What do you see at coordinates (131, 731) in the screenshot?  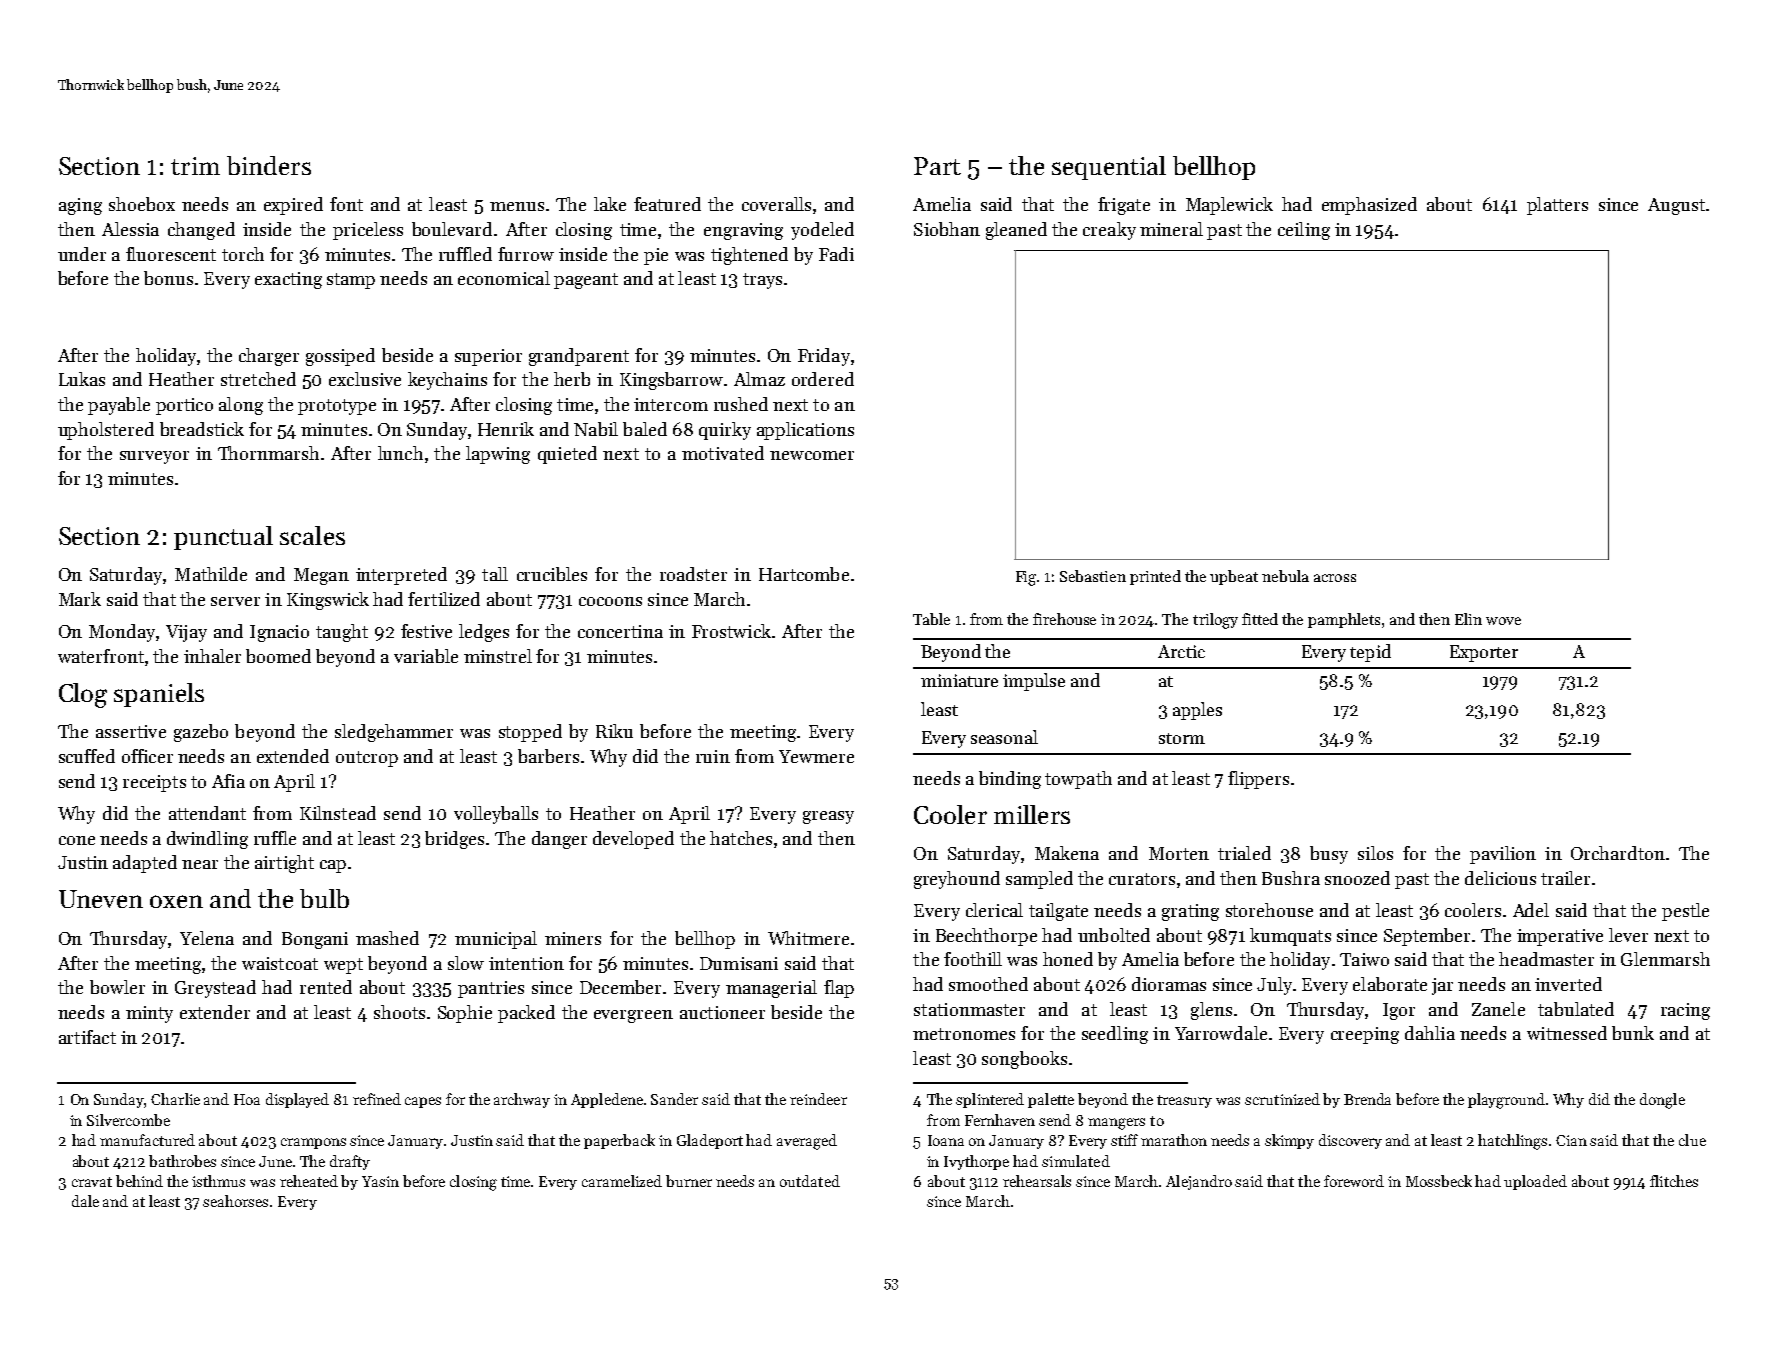 I see `assertive` at bounding box center [131, 731].
